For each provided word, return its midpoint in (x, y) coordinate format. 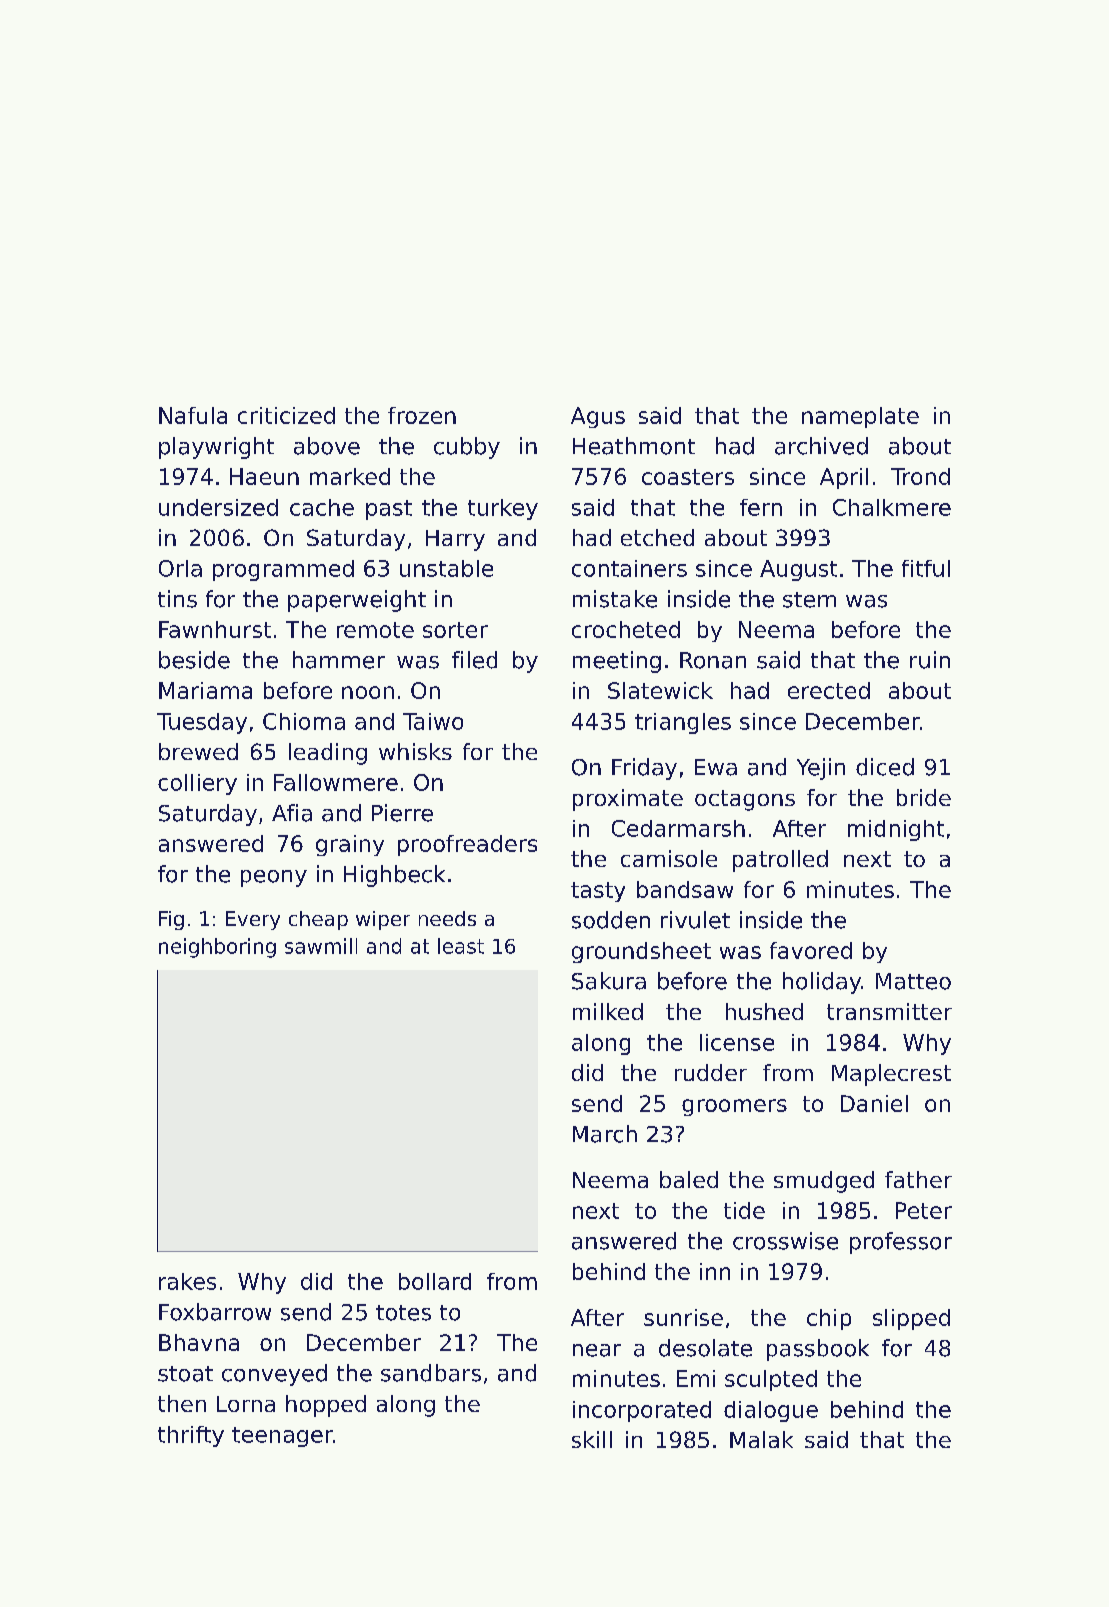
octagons (745, 800)
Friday (644, 769)
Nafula (193, 415)
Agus (598, 417)
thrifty (191, 1436)
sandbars (431, 1373)
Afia (292, 813)
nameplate (860, 417)
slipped (911, 1319)
